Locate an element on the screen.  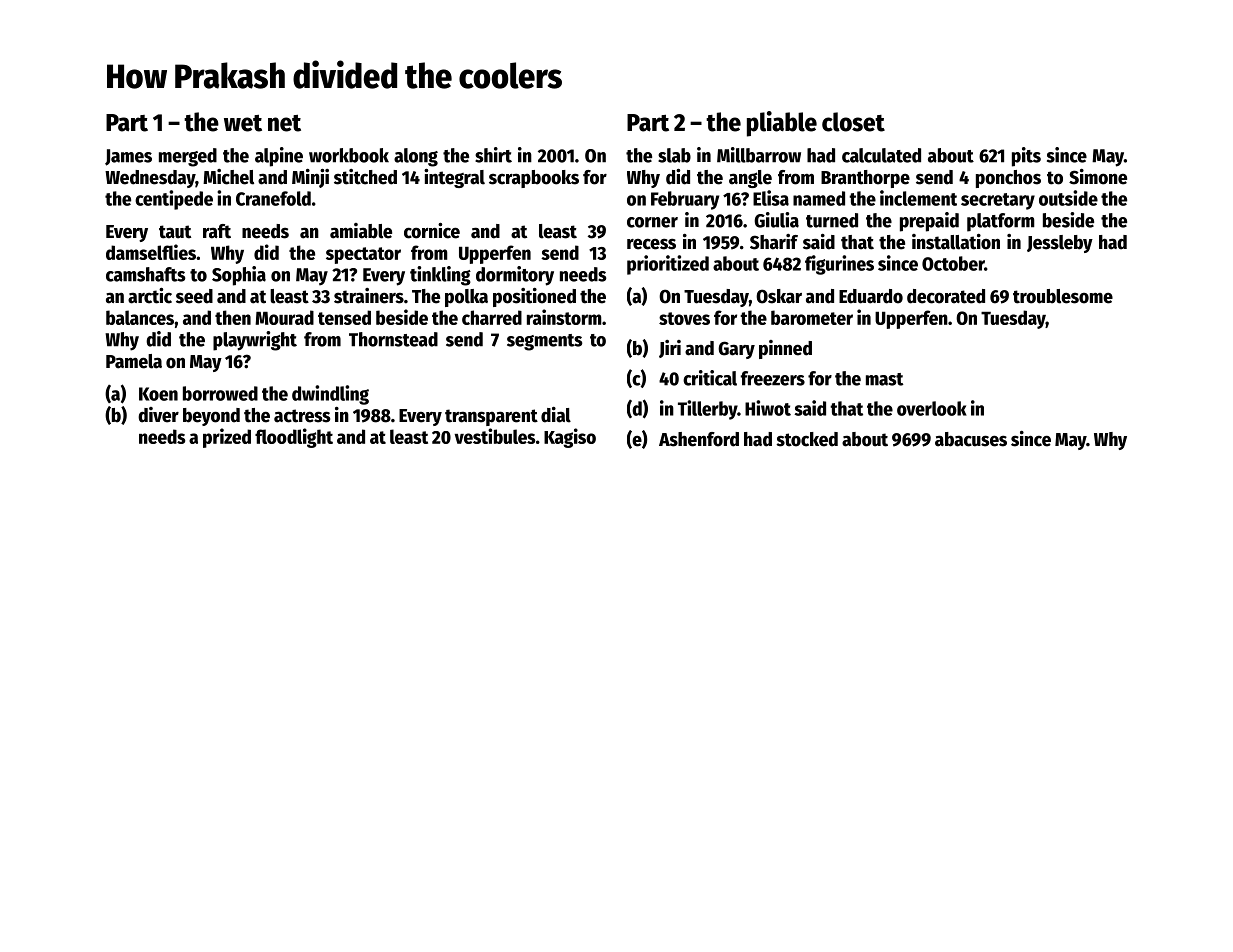
seed is located at coordinates (194, 296).
